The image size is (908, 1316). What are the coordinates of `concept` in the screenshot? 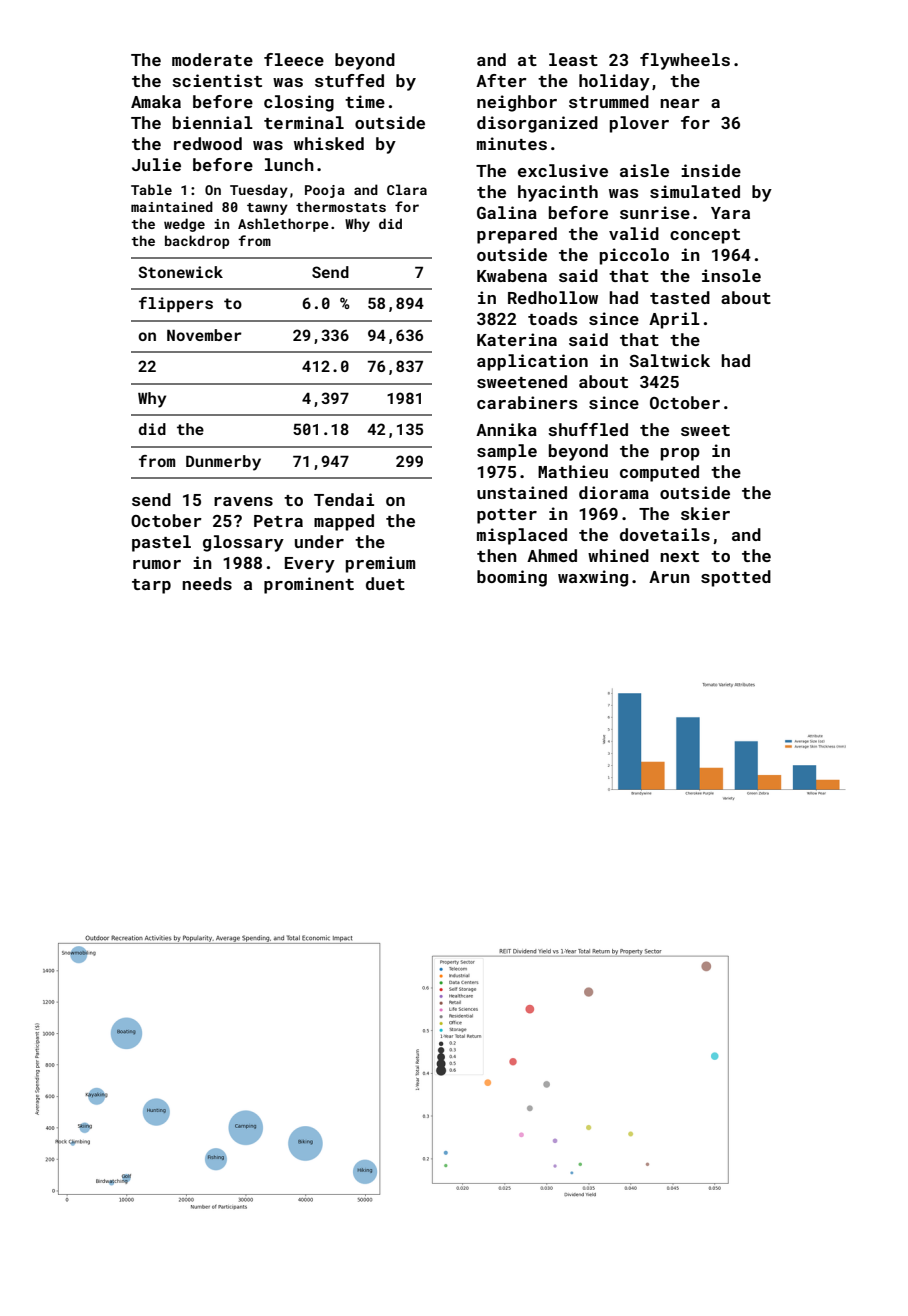 It's located at (705, 236).
